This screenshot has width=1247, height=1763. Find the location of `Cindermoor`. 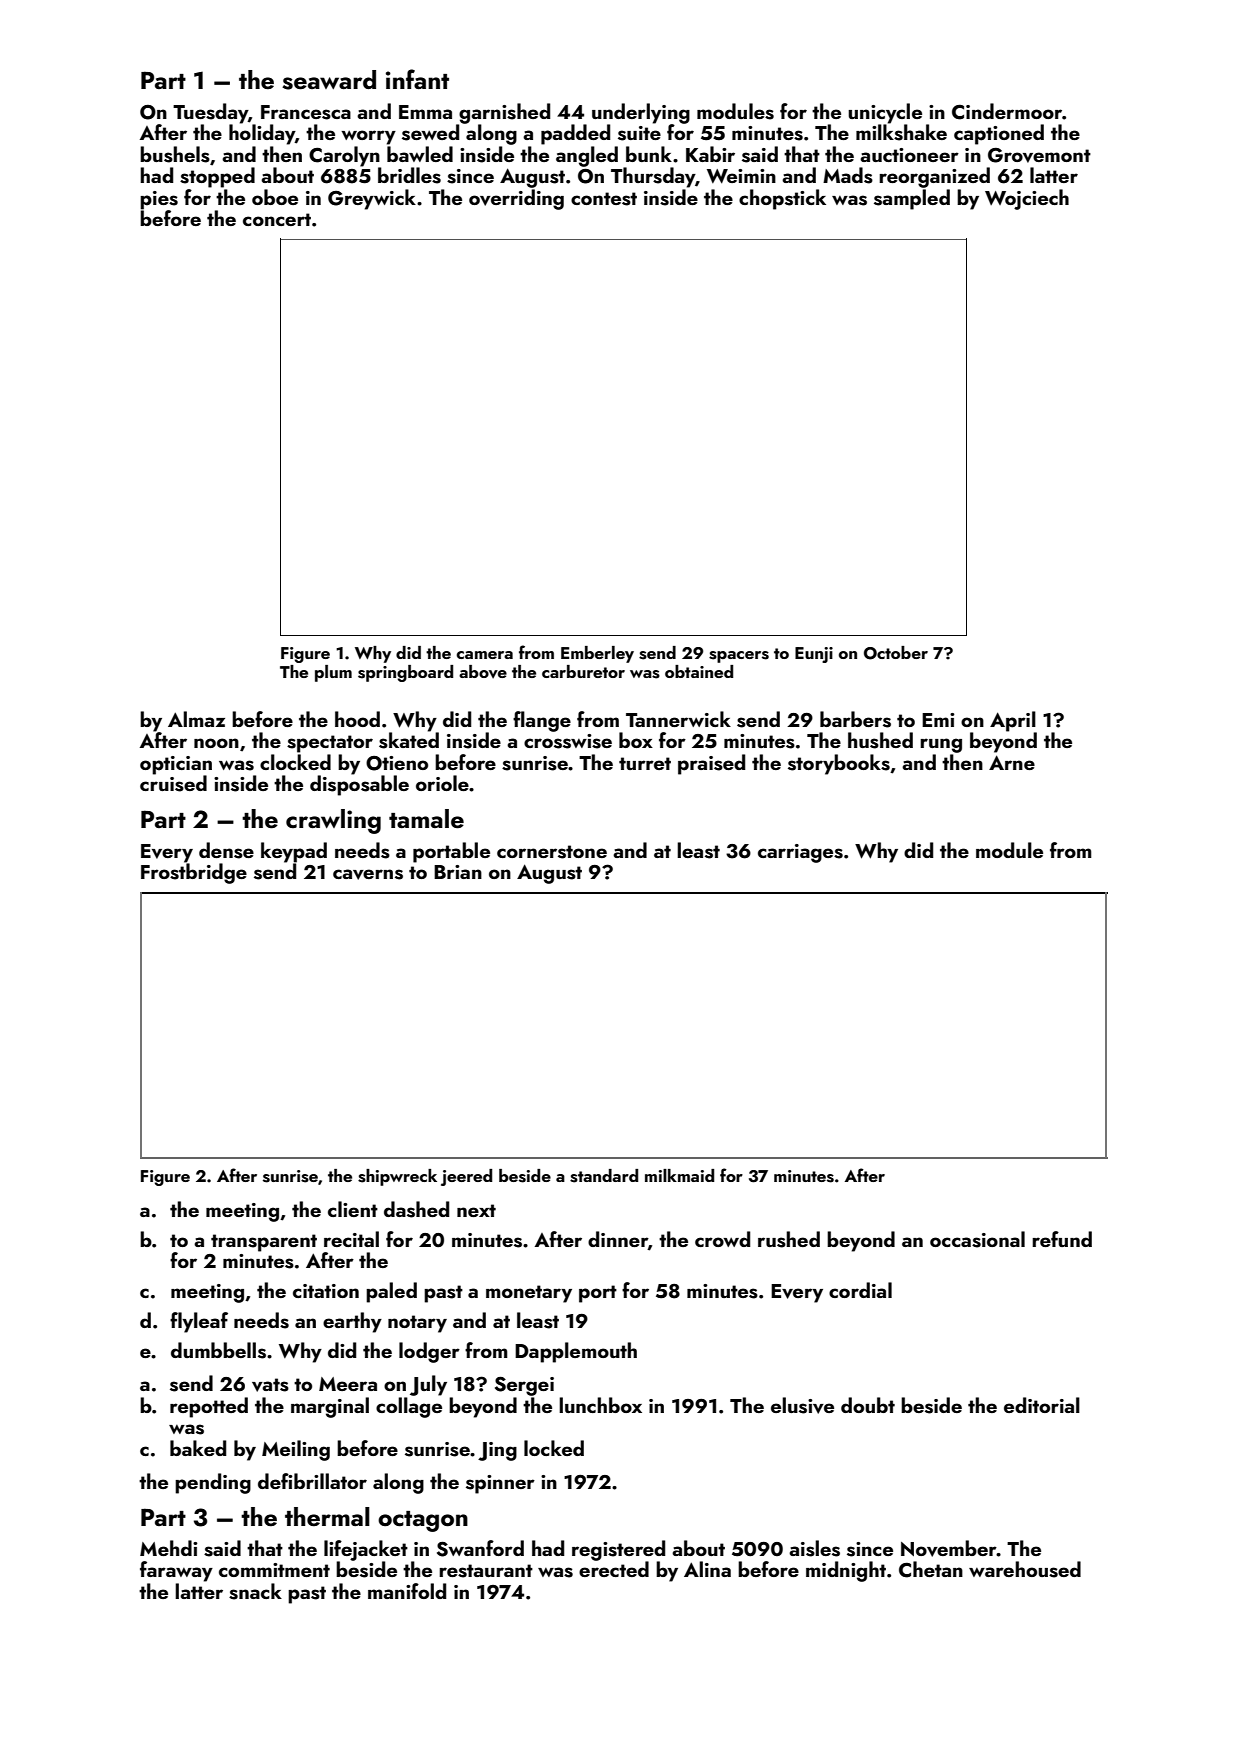

Cindermoor is located at coordinates (1007, 111).
